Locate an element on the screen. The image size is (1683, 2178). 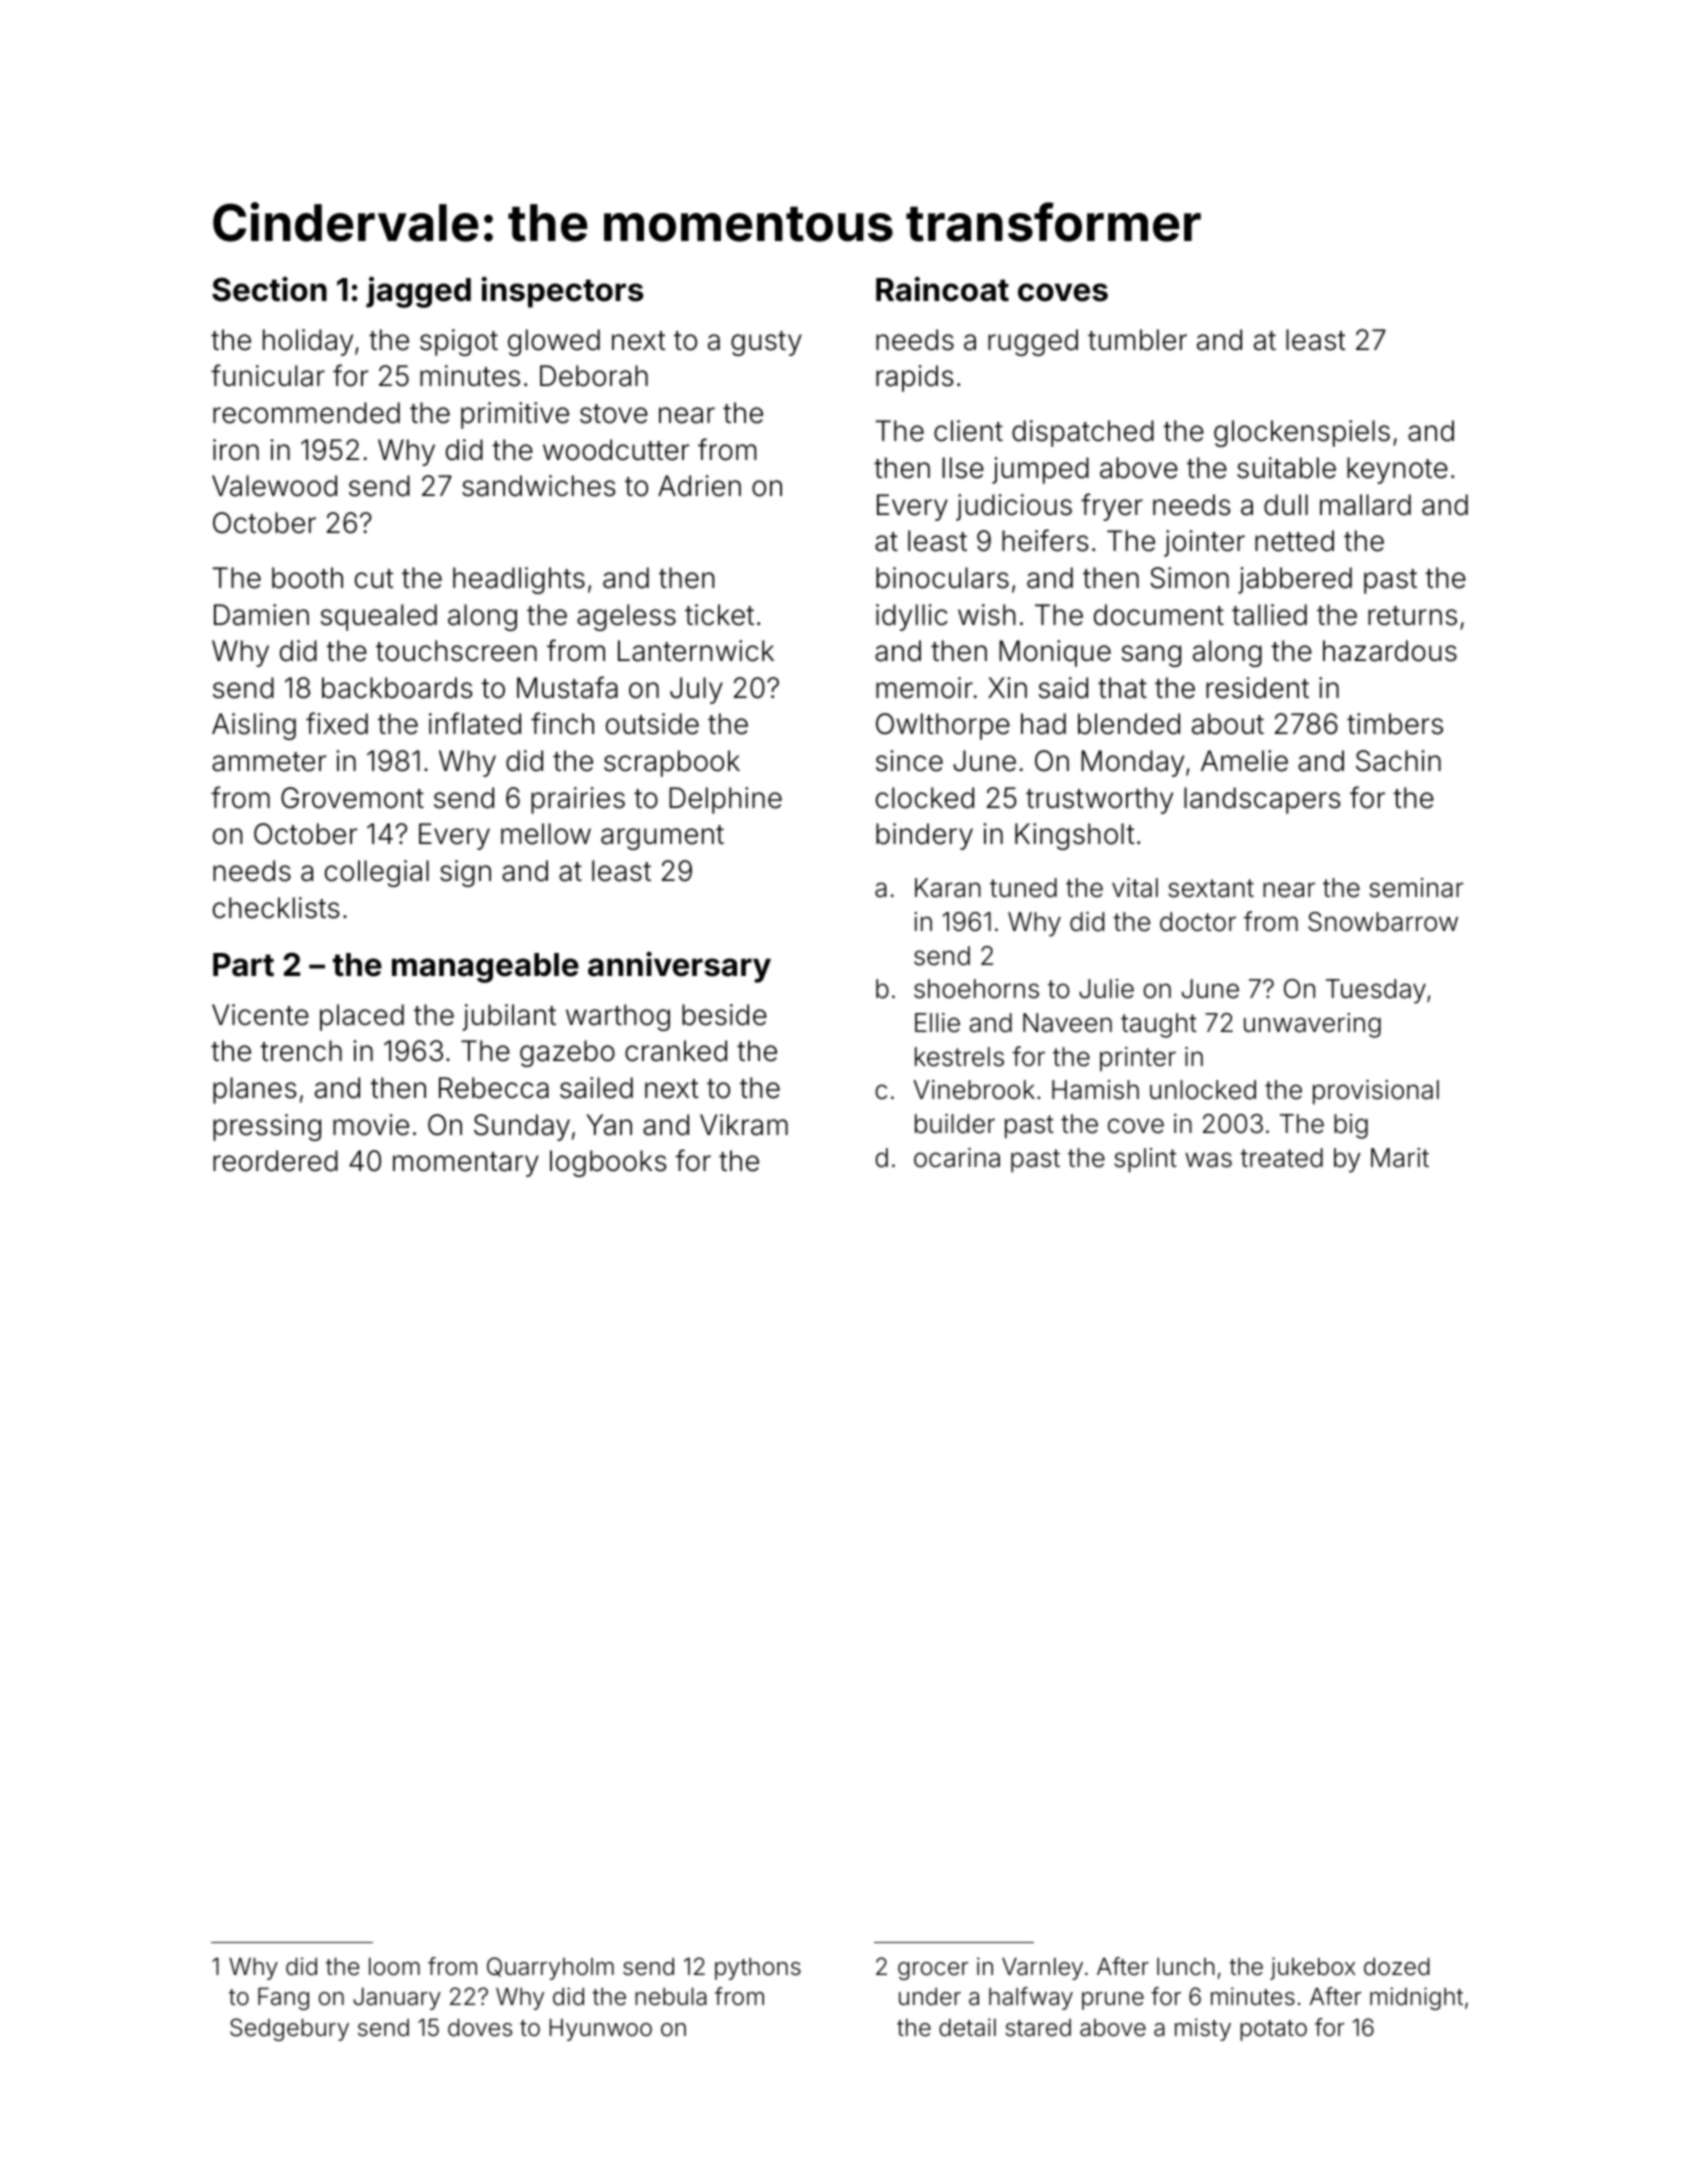
glockenspiels is located at coordinates (1302, 433).
